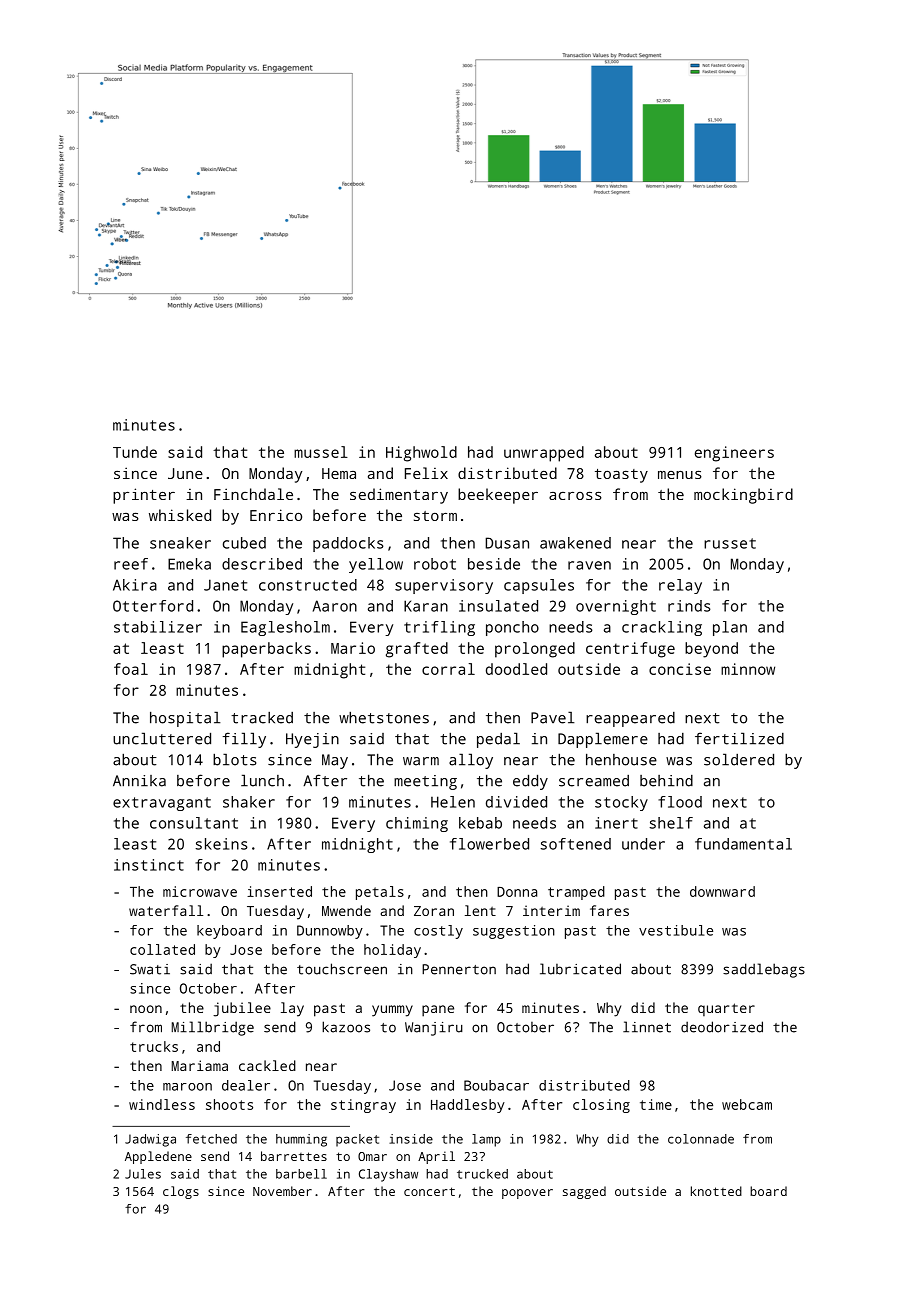  I want to click on Highwold, so click(421, 454).
